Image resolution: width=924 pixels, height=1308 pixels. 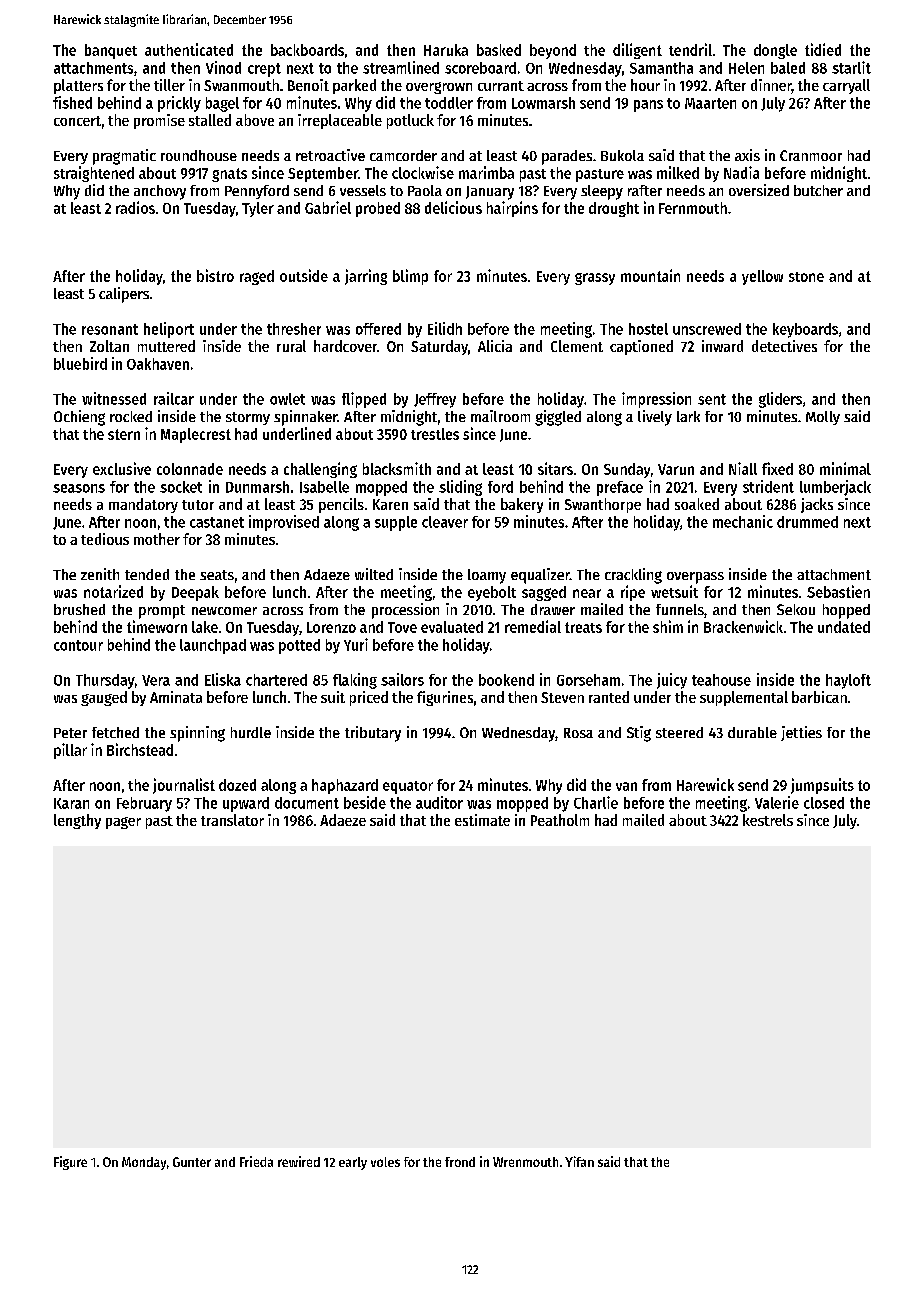 What do you see at coordinates (823, 49) in the page?
I see `tidied` at bounding box center [823, 49].
